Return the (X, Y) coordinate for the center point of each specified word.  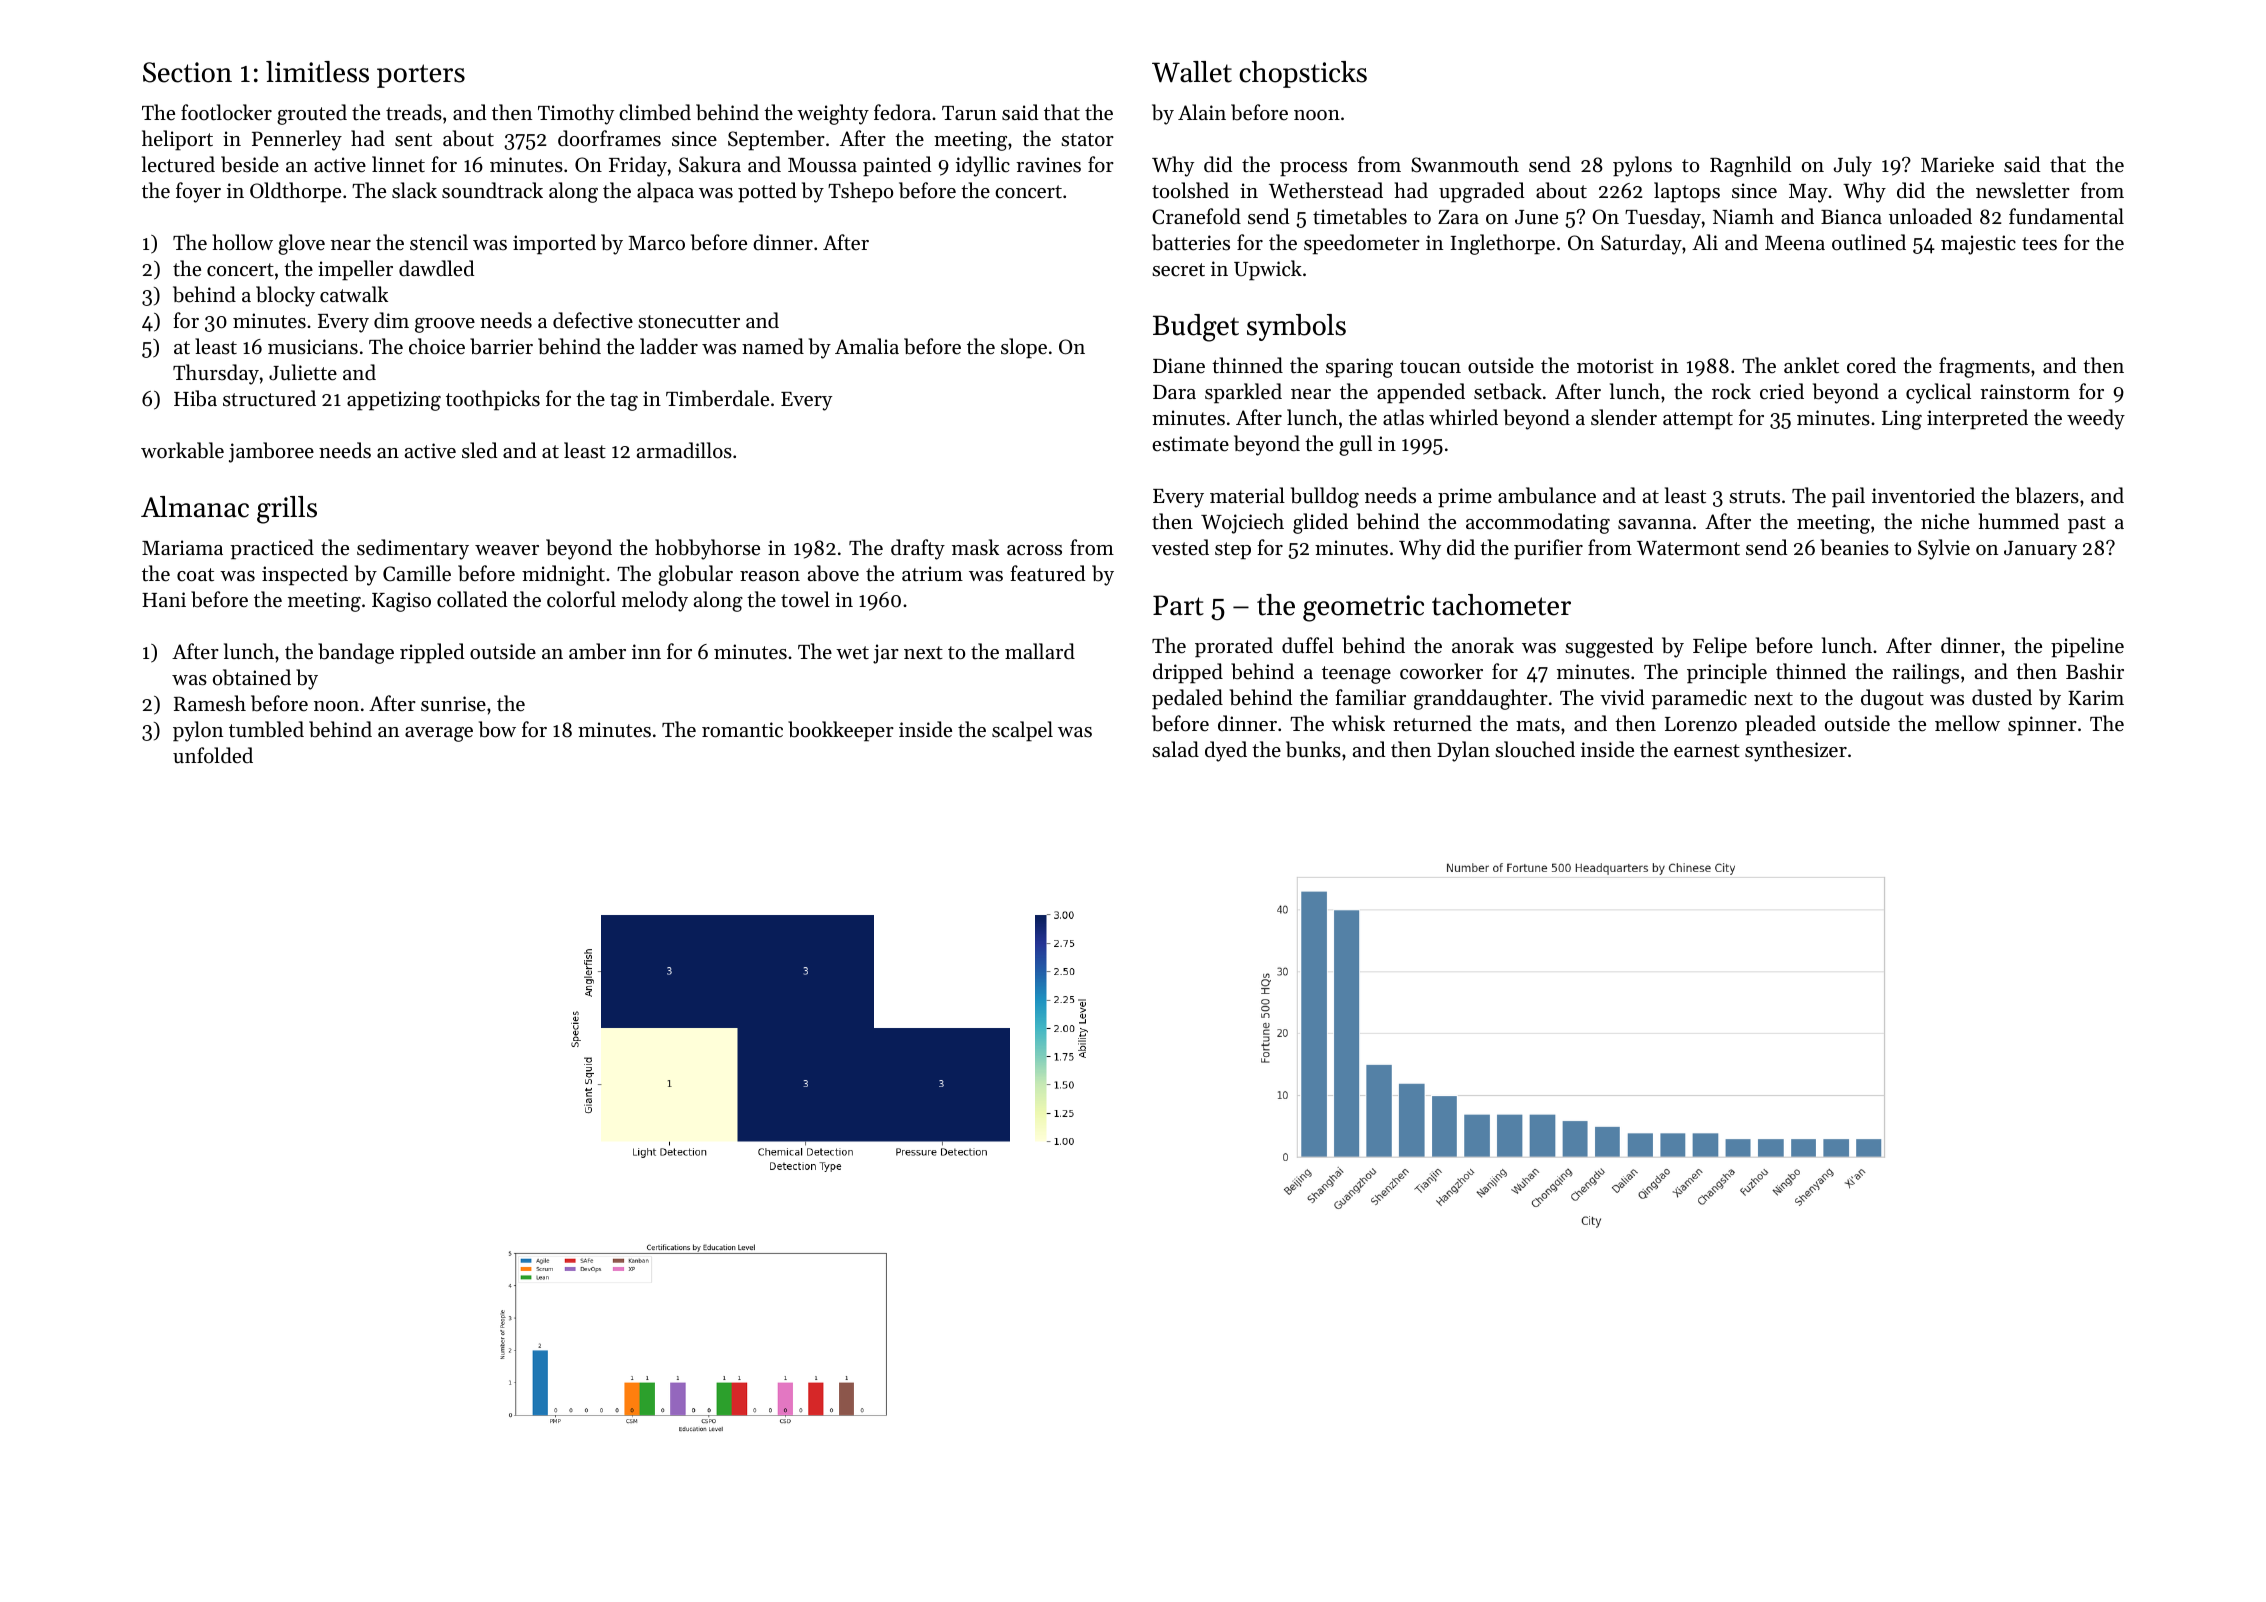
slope (1024, 348)
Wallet (1192, 72)
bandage (356, 653)
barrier (501, 346)
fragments (1984, 367)
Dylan (1463, 751)
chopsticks (1303, 74)
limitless (317, 72)
